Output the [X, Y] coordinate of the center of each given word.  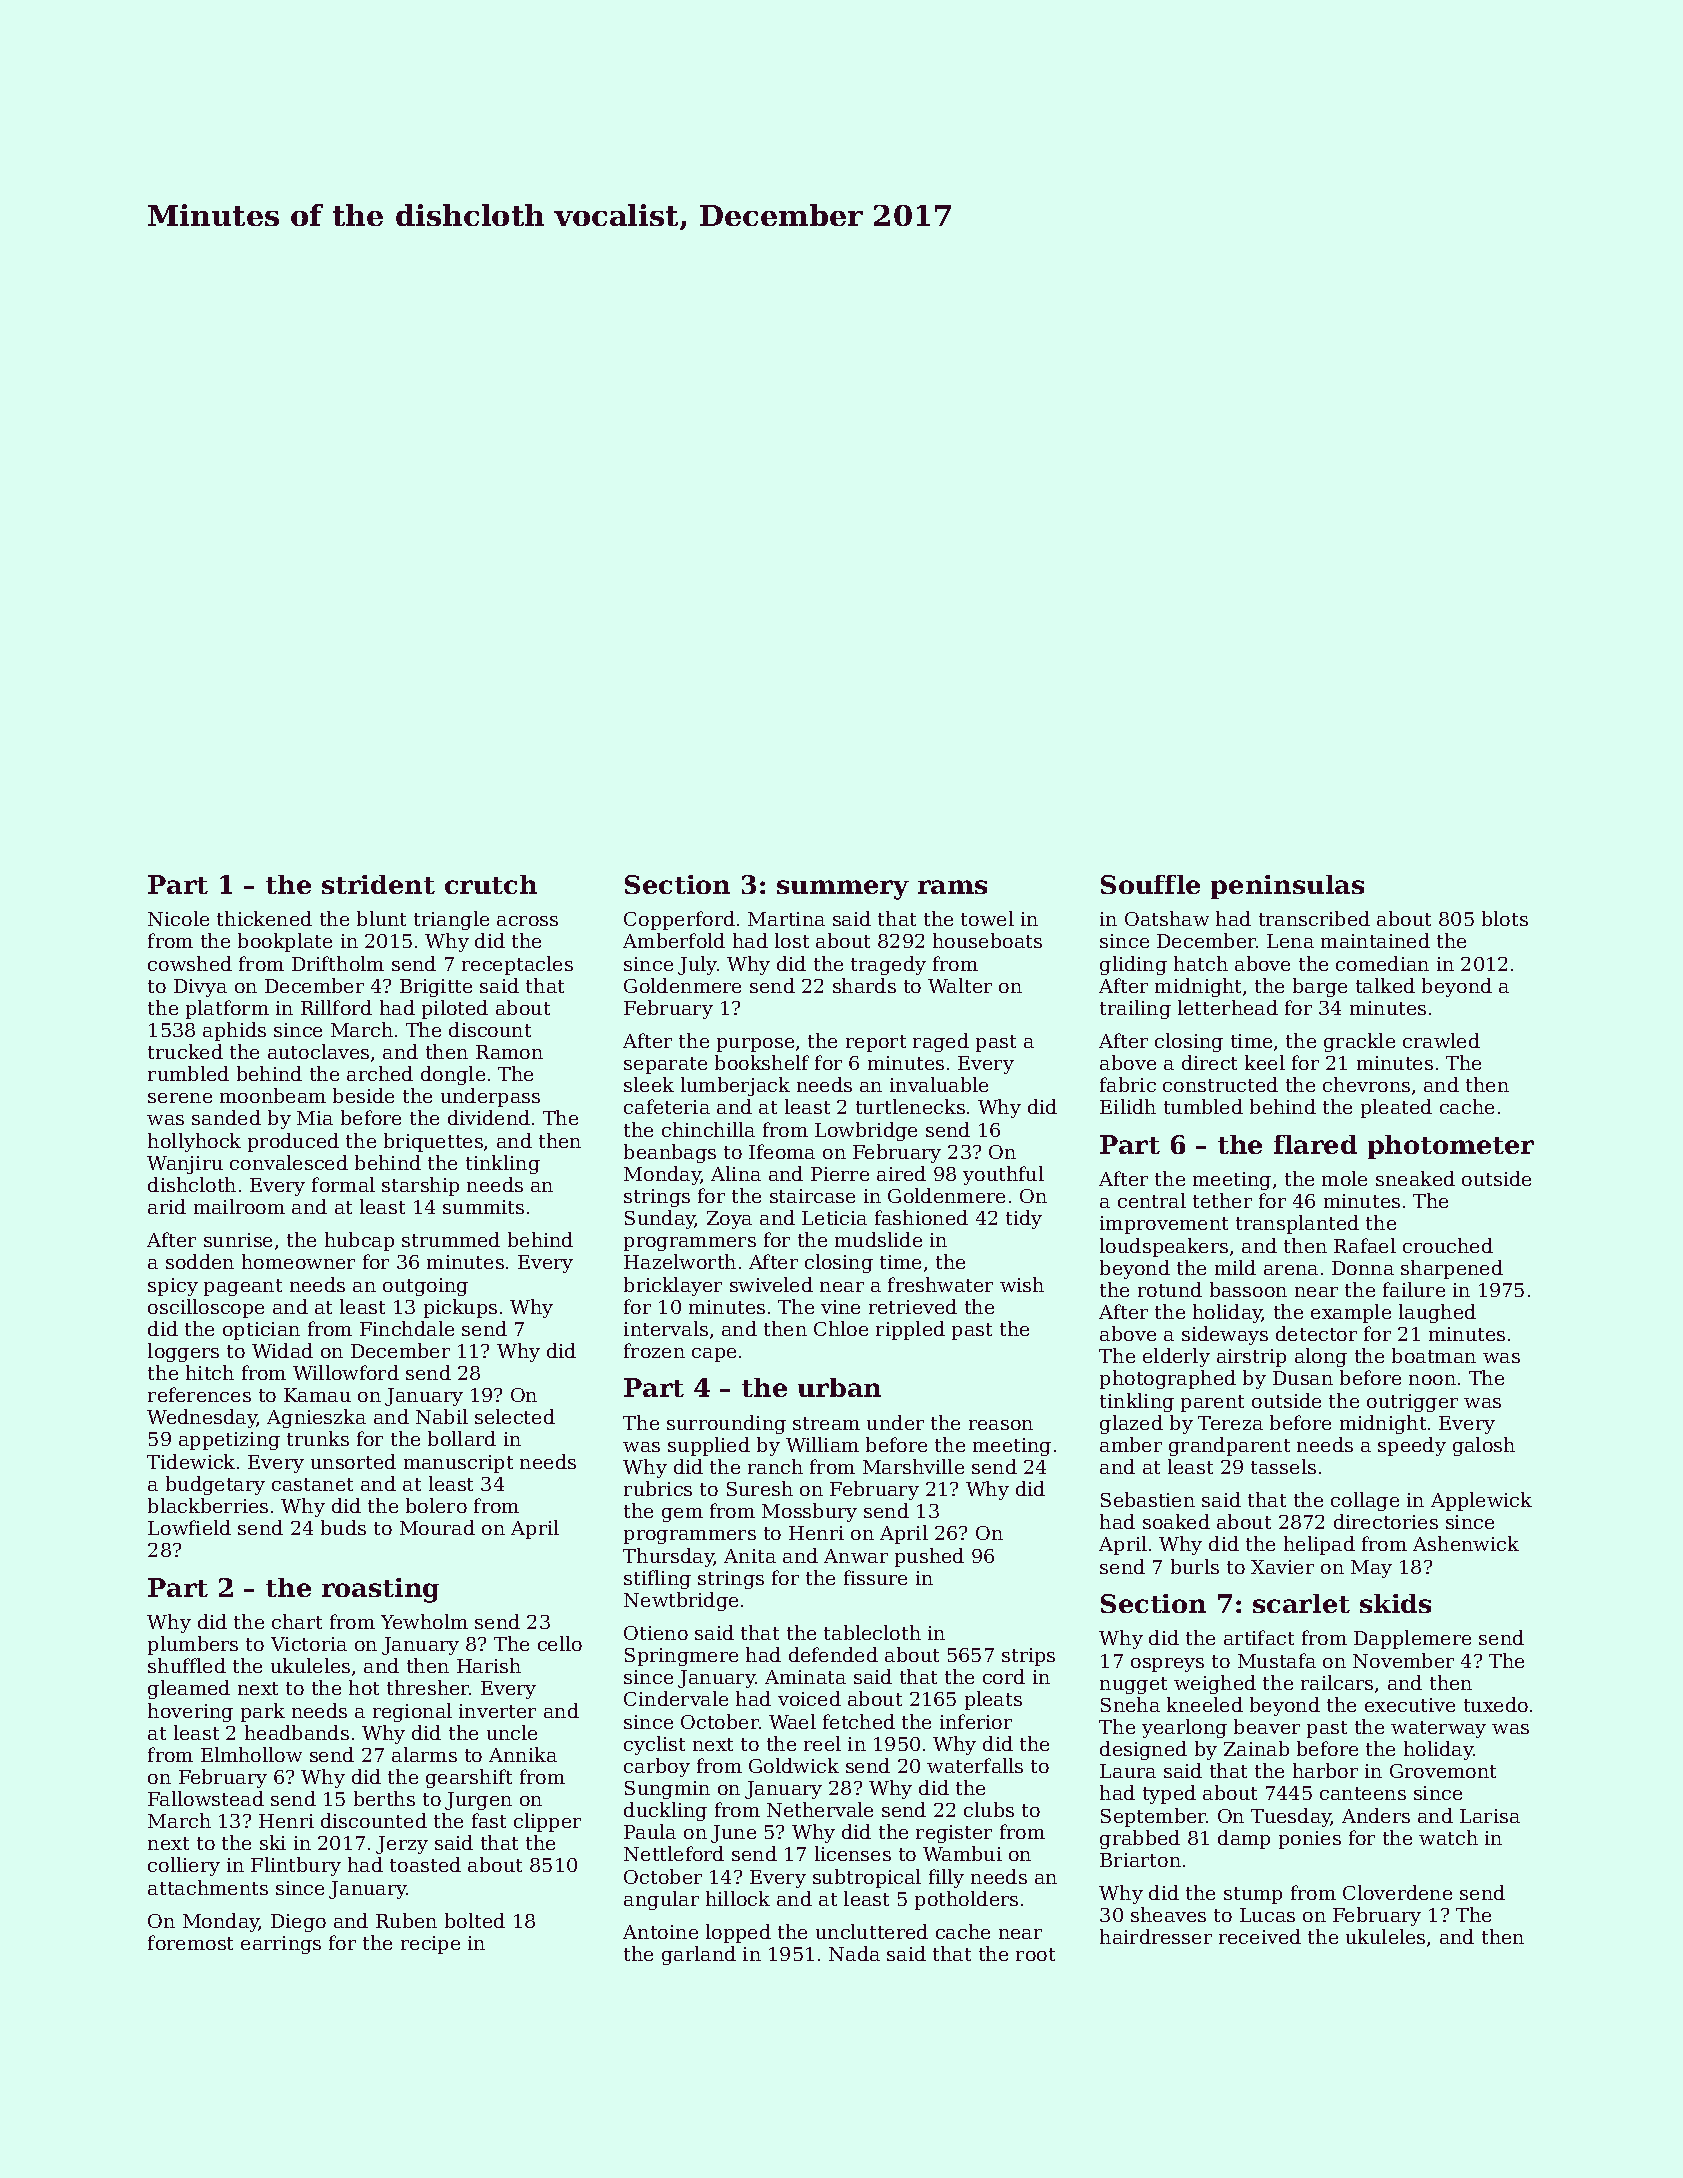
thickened [264, 918]
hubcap [359, 1241]
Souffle [1150, 884]
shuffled [187, 1665]
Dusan [1303, 1378]
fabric [1128, 1084]
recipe [430, 1945]
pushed [929, 1557]
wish [1022, 1284]
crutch [491, 884]
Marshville [913, 1466]
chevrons [1366, 1084]
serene [180, 1098]
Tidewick [191, 1461]
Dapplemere [1412, 1639]
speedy [1412, 1446]
